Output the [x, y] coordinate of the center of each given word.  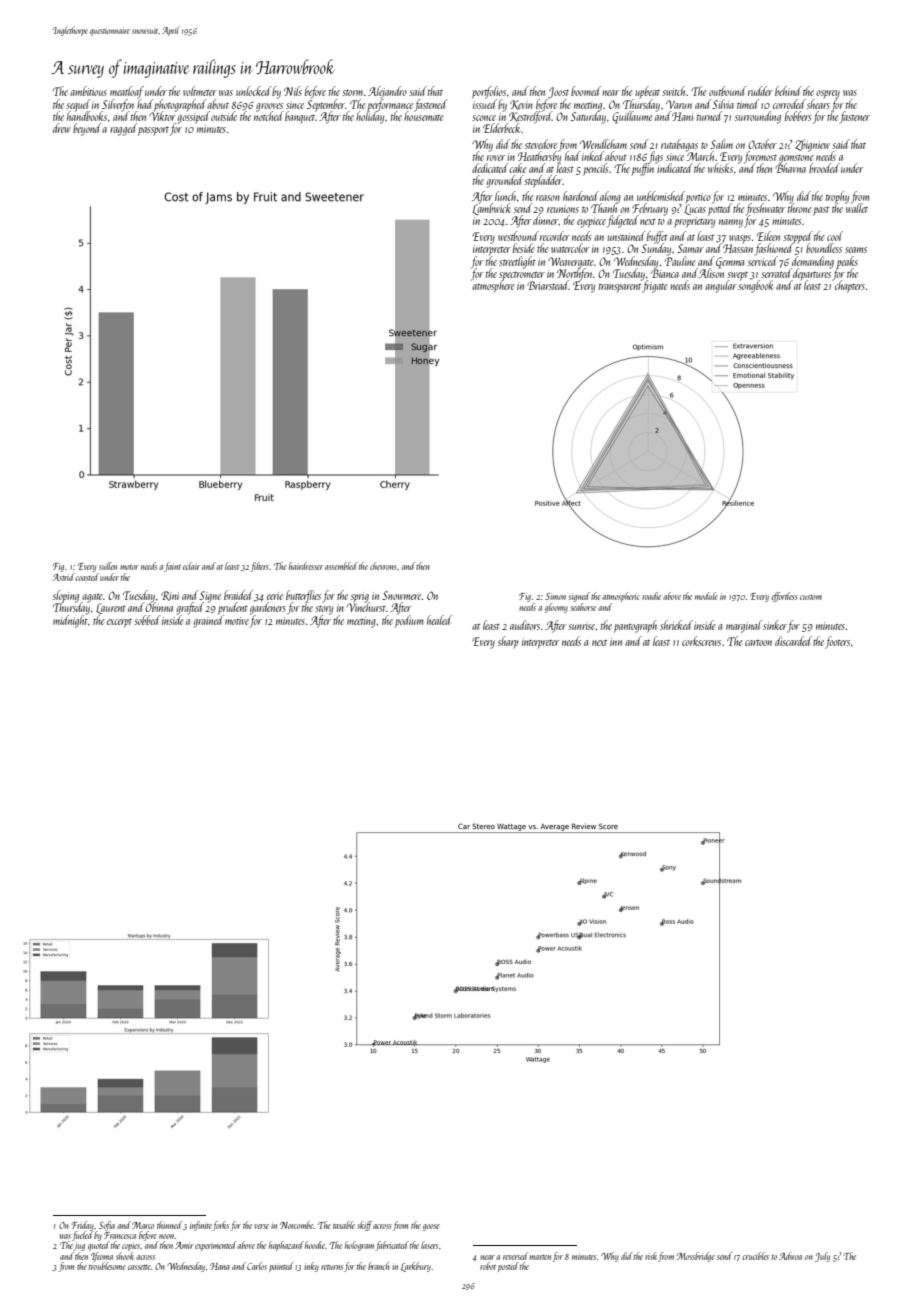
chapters [849, 286]
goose [431, 1227]
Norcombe [297, 1225]
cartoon [758, 643]
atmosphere [492, 286]
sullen [108, 566]
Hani [683, 116]
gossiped [194, 117]
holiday [370, 117]
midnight [70, 621]
